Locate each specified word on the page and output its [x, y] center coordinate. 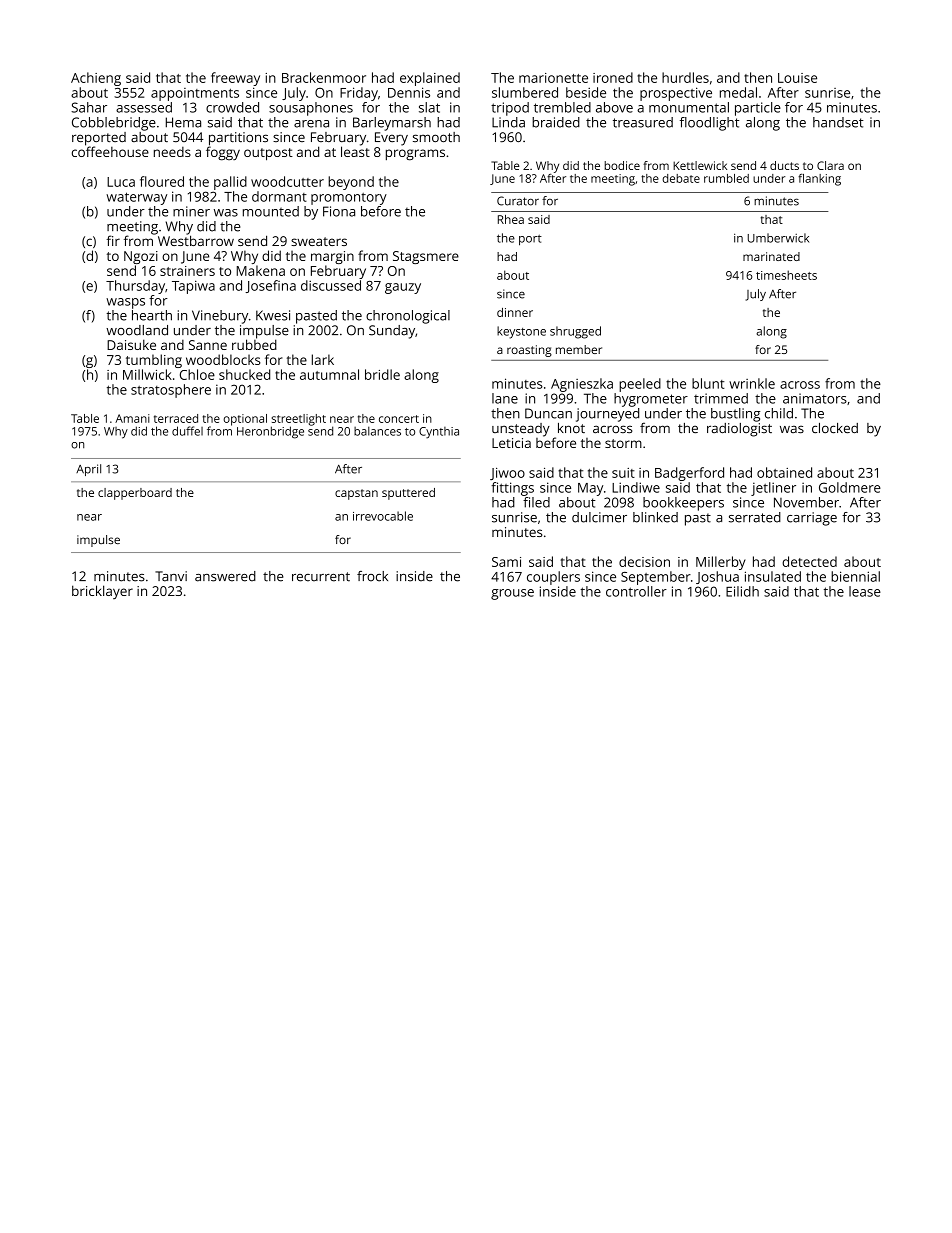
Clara [830, 165]
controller [636, 591]
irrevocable [383, 516]
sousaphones [311, 109]
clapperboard [135, 494]
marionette [553, 78]
